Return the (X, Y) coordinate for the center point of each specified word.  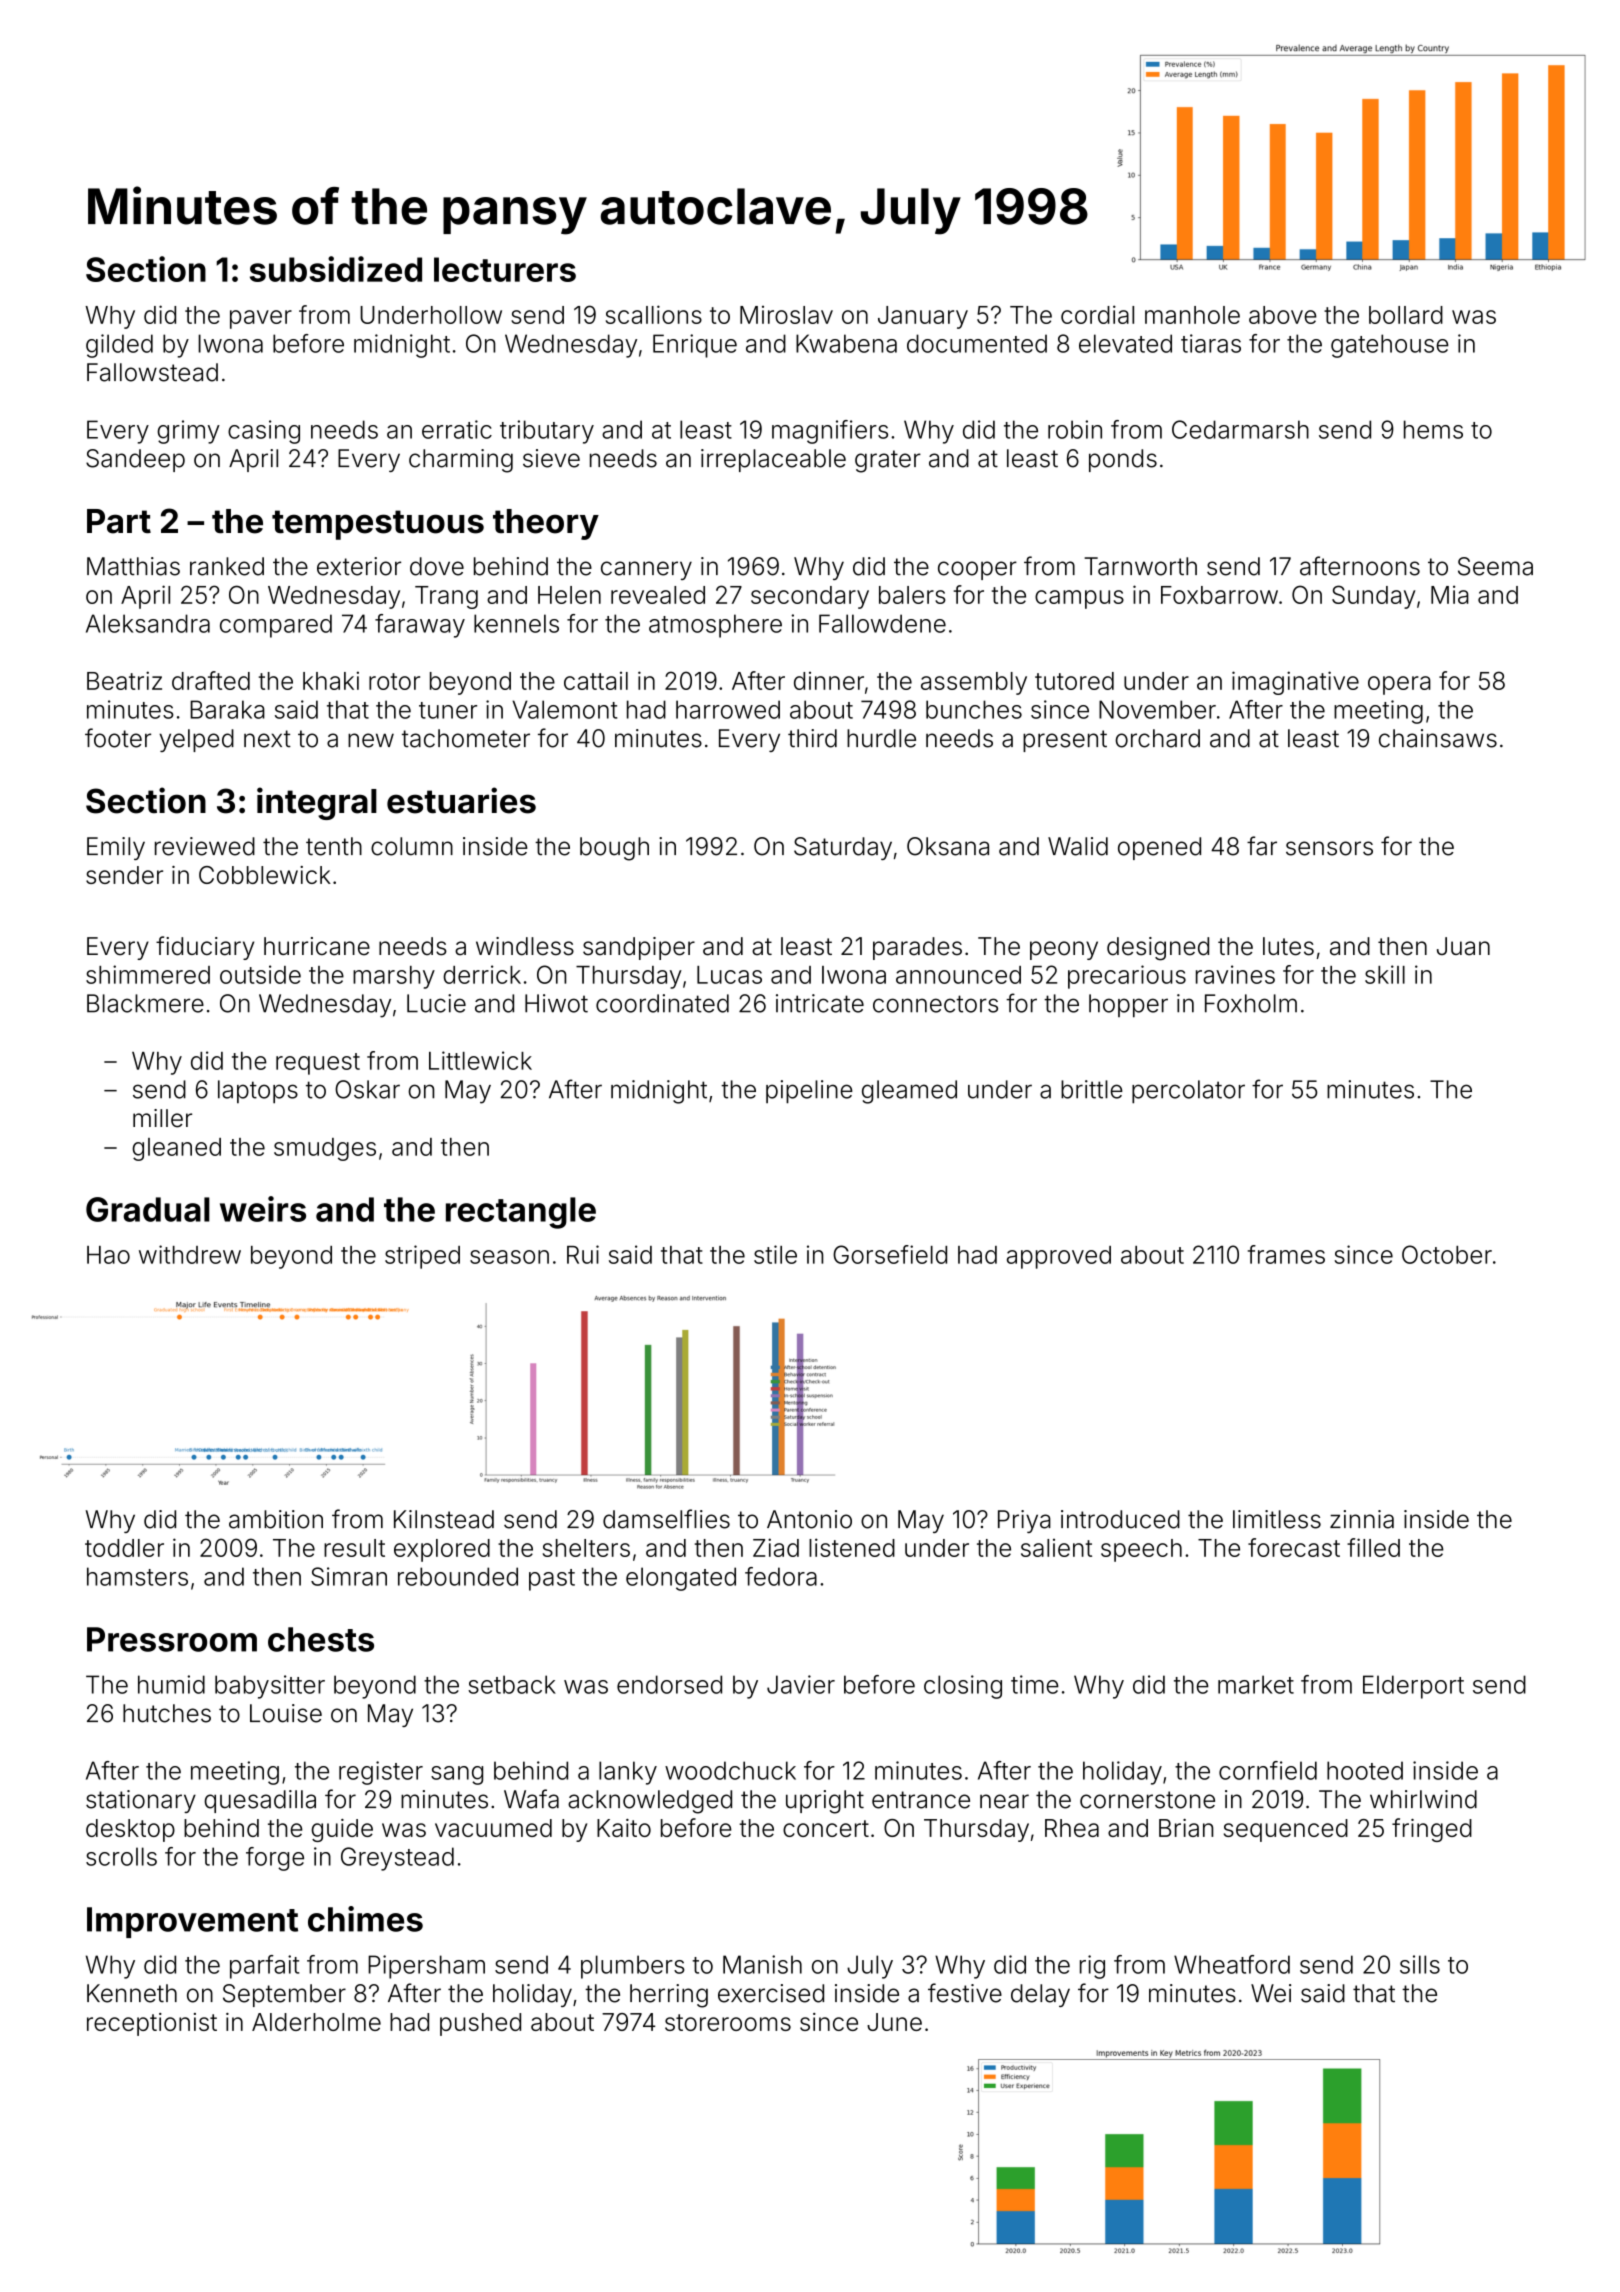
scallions (654, 314)
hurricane (317, 946)
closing (963, 1687)
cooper (977, 570)
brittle (1092, 1089)
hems (1433, 429)
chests (321, 1639)
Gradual (148, 1209)
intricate (820, 1003)
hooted (1365, 1770)
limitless (1277, 1519)
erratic (457, 429)
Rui (583, 1254)
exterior (359, 566)
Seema (1495, 566)
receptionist (152, 2024)
